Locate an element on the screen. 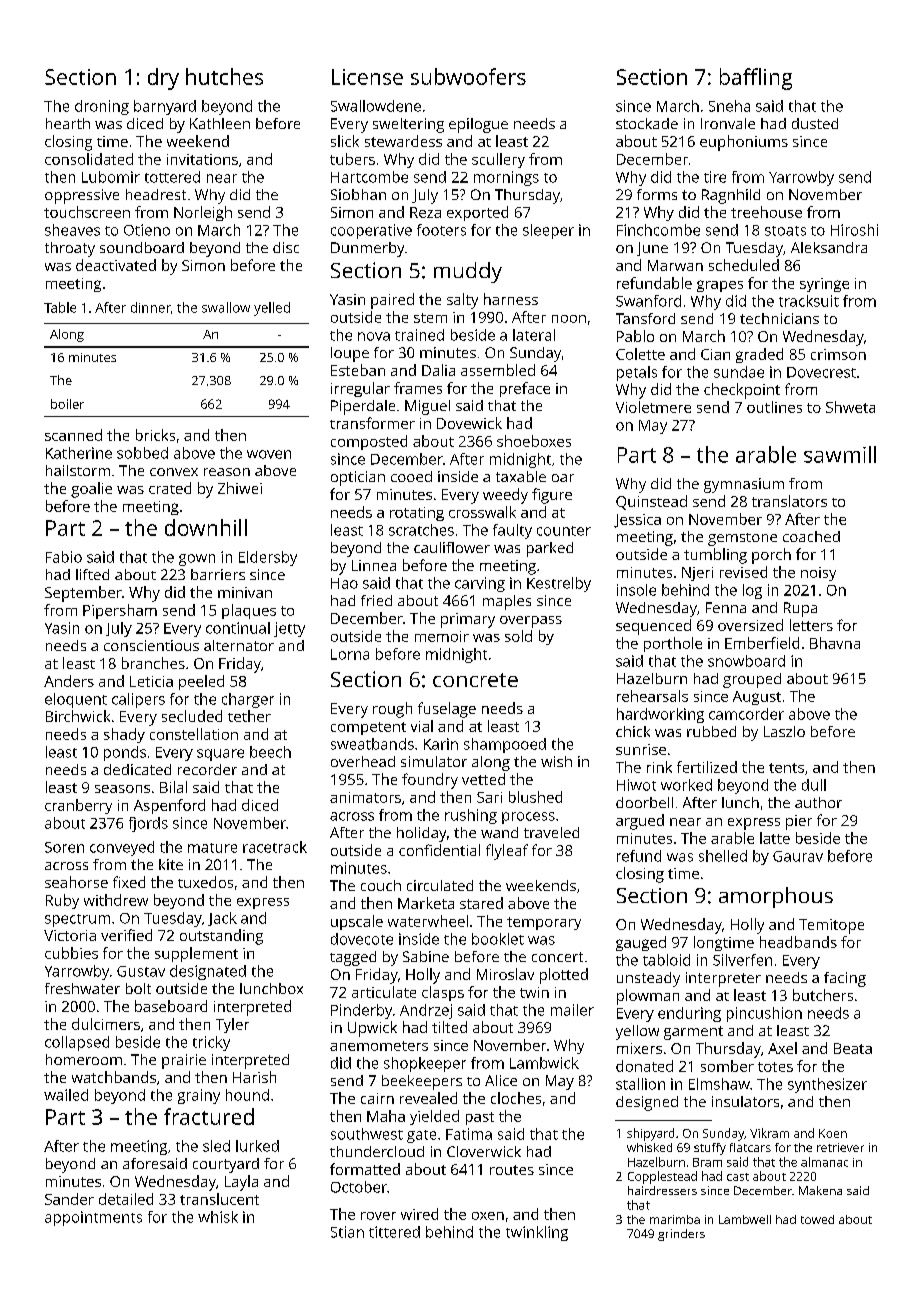 Image resolution: width=924 pixels, height=1308 pixels. rushing is located at coordinates (471, 816).
